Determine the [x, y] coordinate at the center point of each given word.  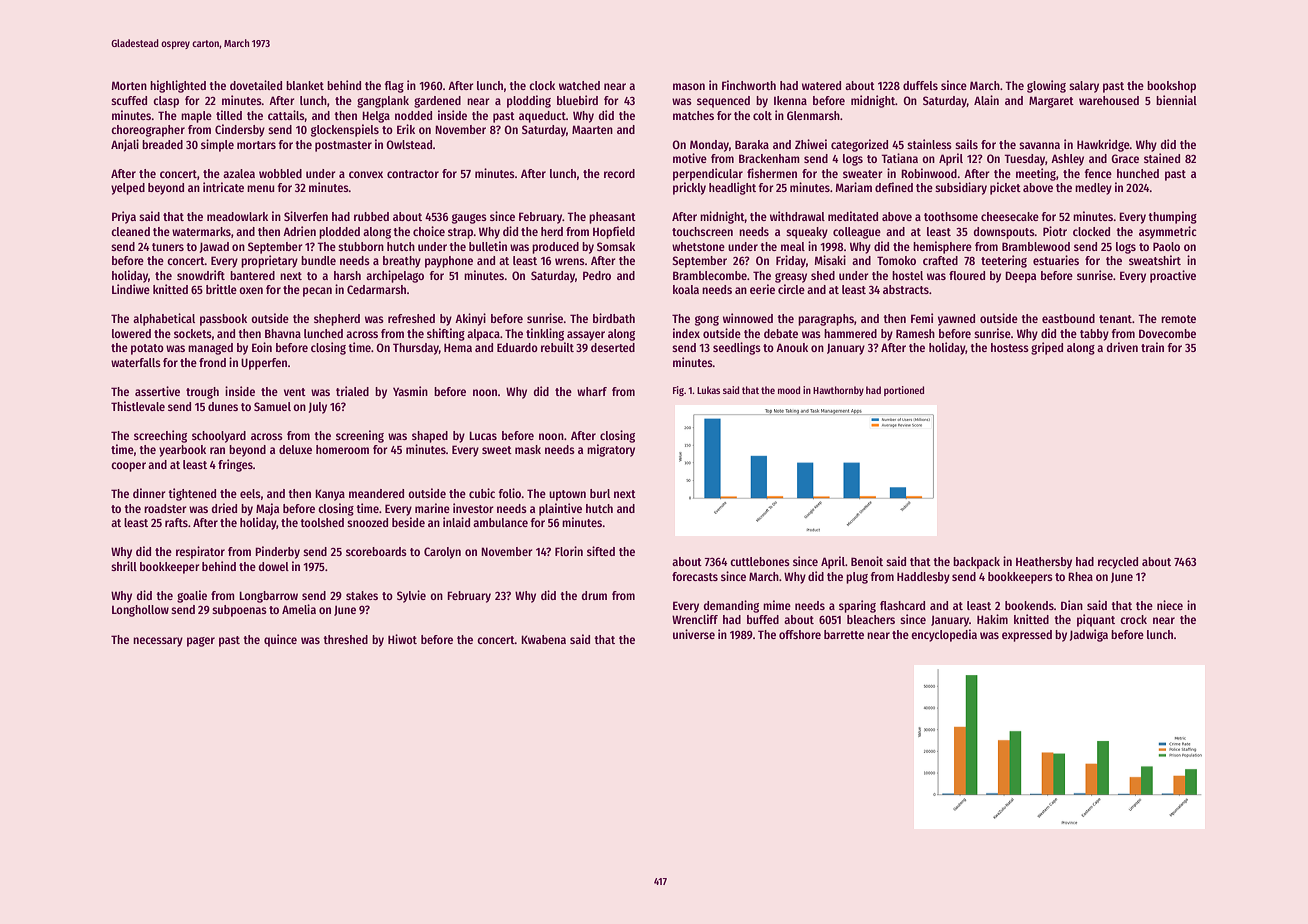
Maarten [592, 129]
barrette [844, 634]
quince [280, 640]
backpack [976, 563]
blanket [305, 85]
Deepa [1020, 277]
